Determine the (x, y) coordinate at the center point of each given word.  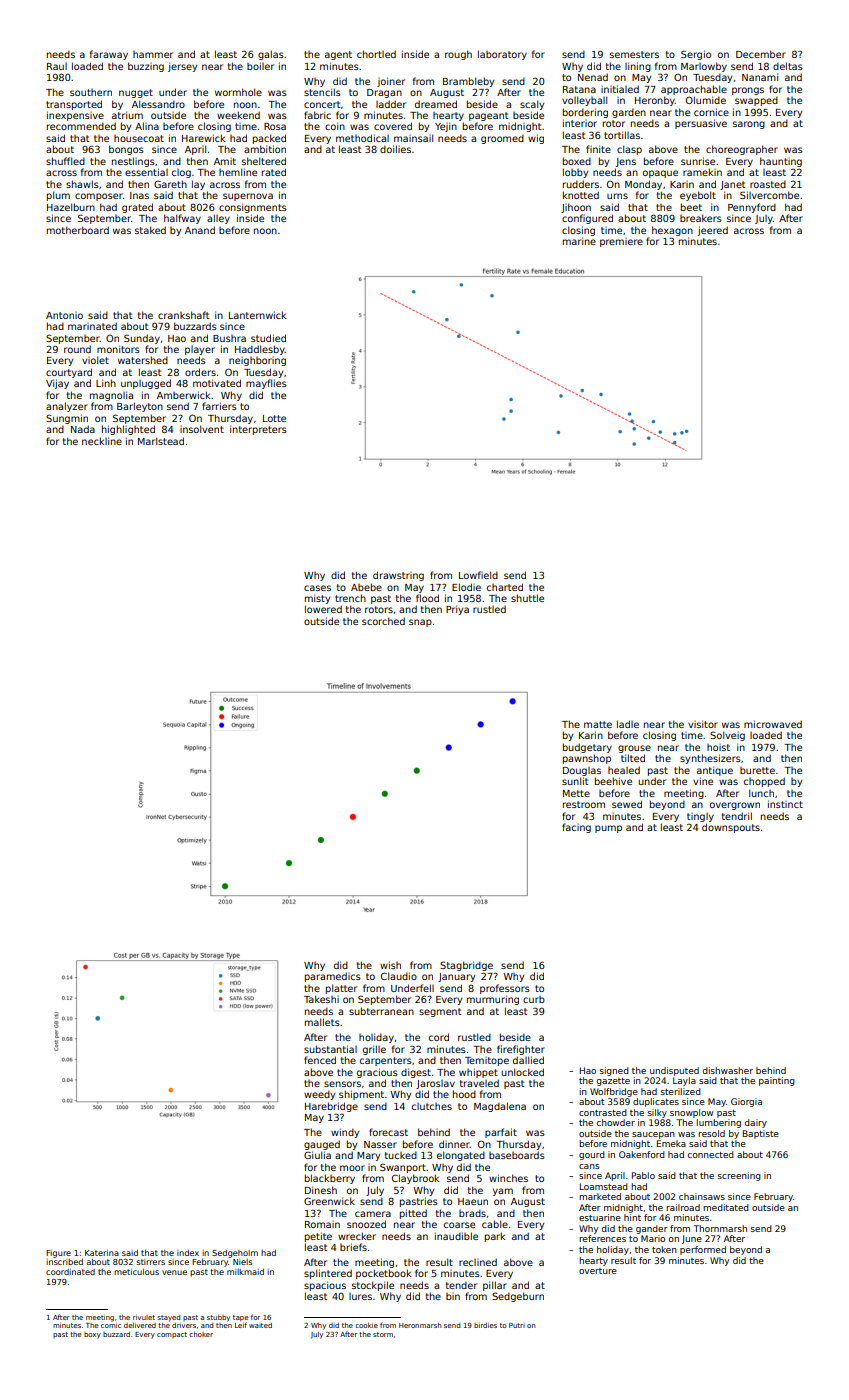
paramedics (333, 977)
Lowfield (478, 575)
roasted (768, 184)
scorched (383, 621)
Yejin (446, 127)
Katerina (102, 1253)
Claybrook (415, 1179)
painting (777, 1081)
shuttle (527, 598)
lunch (761, 793)
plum (58, 196)
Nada (83, 429)
